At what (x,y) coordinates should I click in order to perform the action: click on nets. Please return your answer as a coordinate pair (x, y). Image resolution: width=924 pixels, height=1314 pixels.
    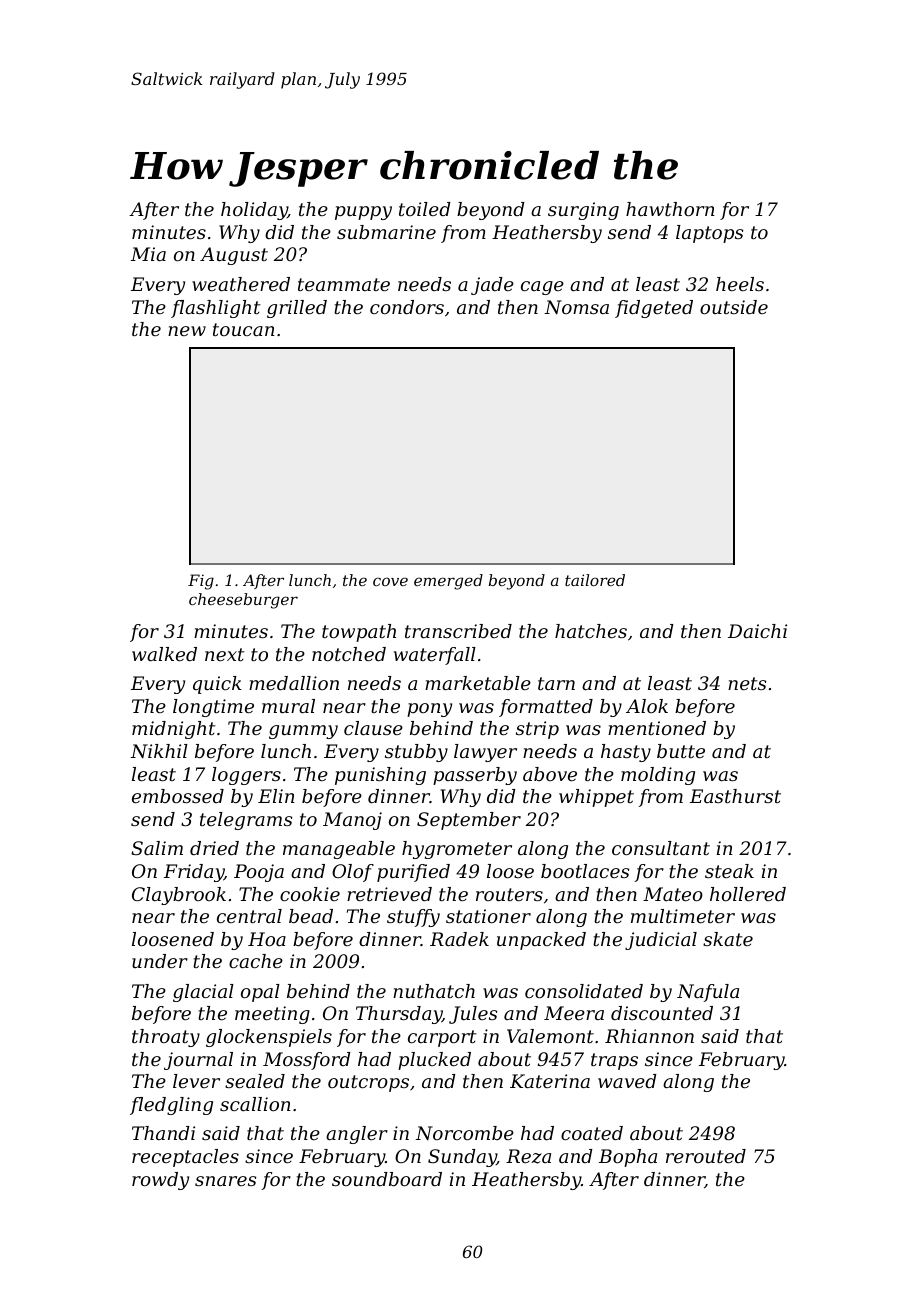
    Looking at the image, I should click on (747, 683).
